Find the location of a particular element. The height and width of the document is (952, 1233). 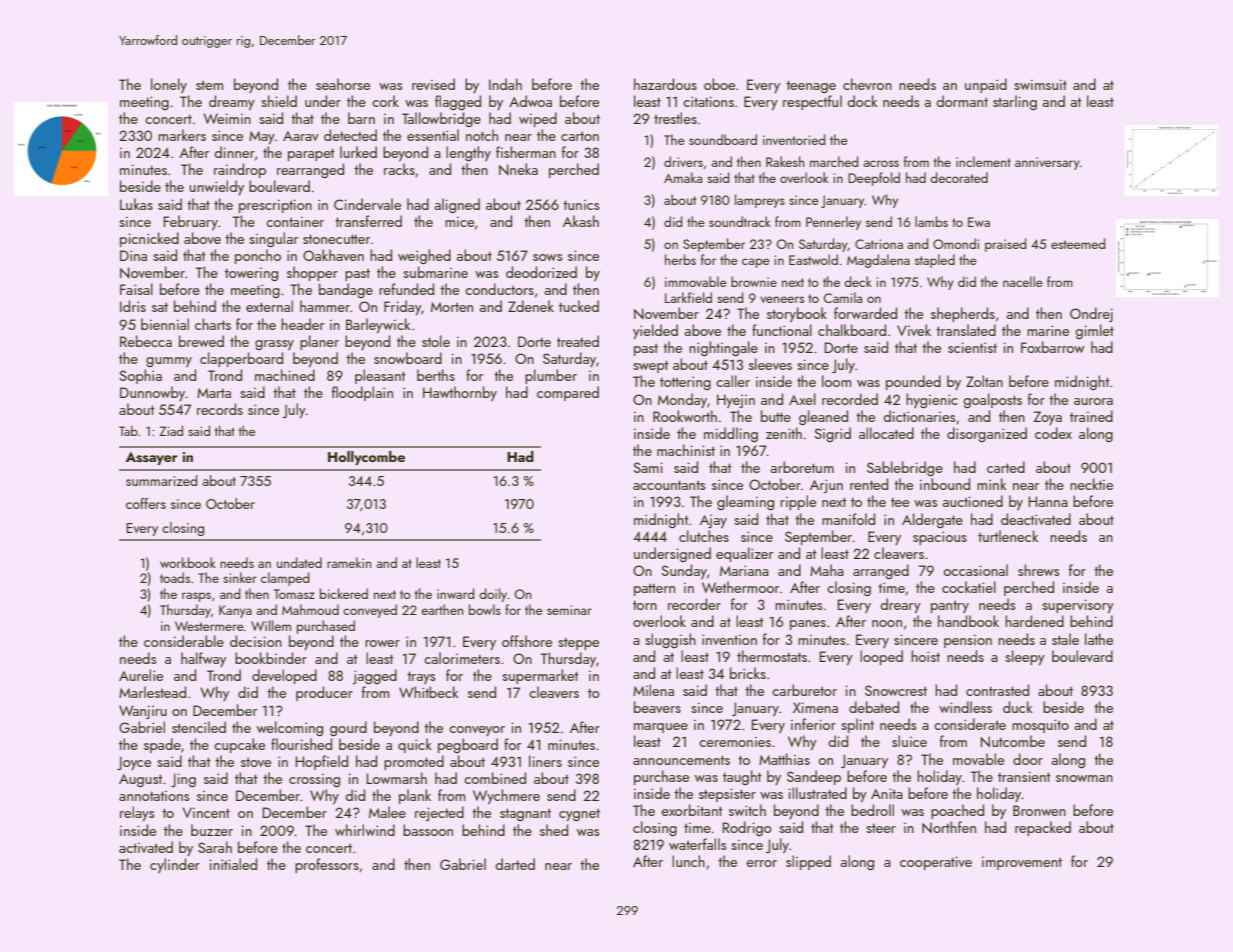

cylinder is located at coordinates (175, 865).
